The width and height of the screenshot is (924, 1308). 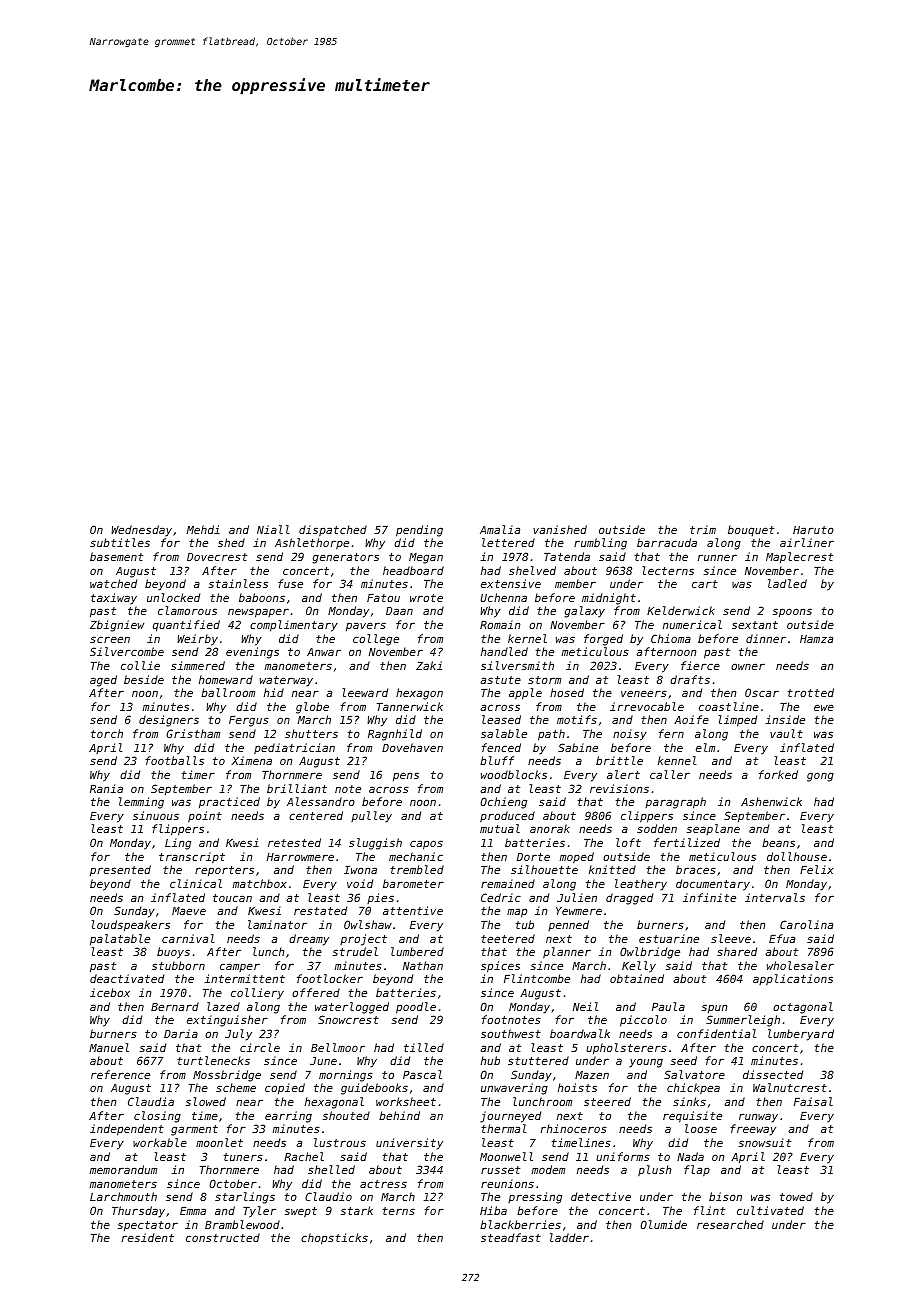 What do you see at coordinates (765, 1142) in the screenshot?
I see `snowsuit` at bounding box center [765, 1142].
